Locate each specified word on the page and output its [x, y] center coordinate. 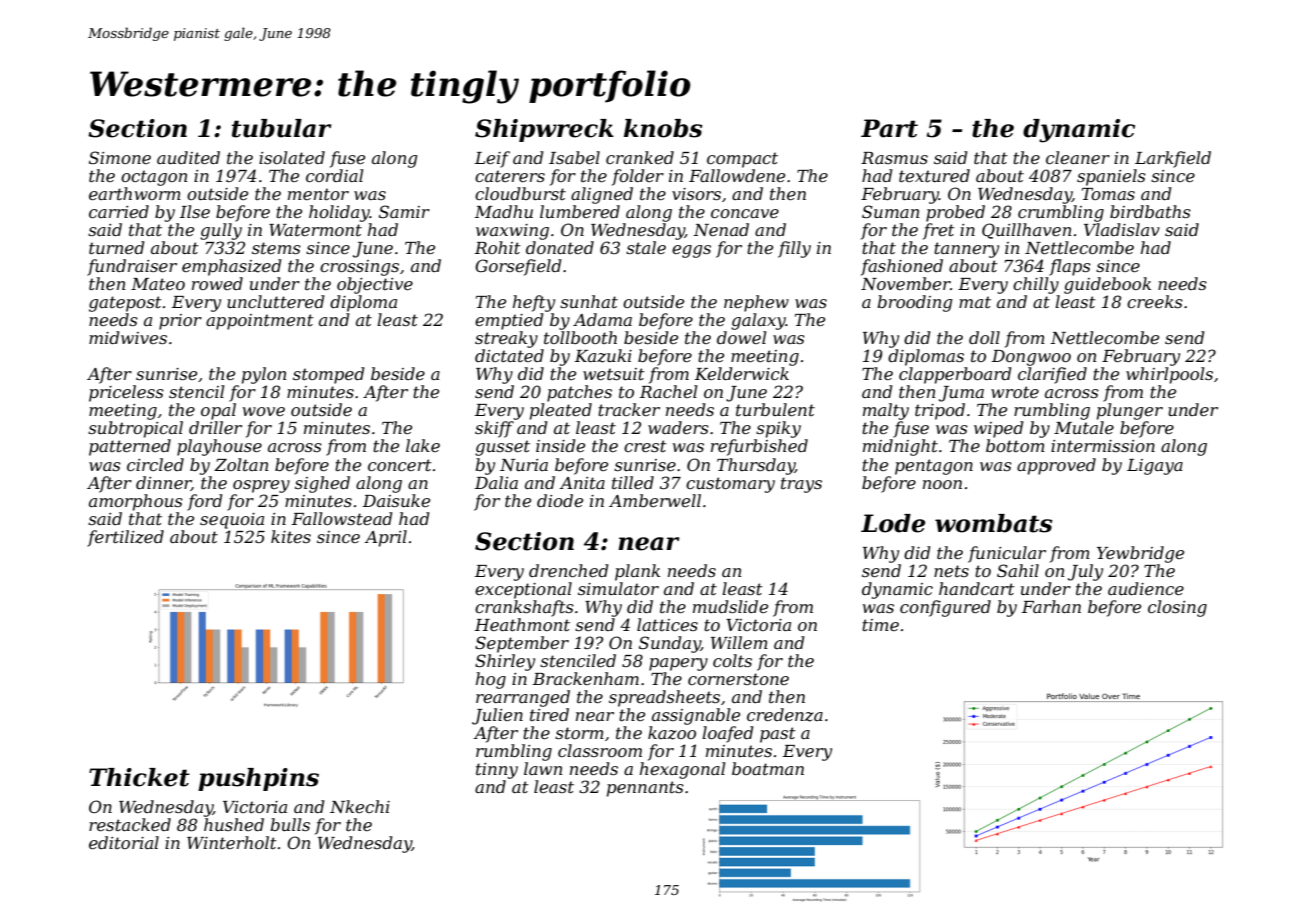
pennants [645, 789]
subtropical [135, 429]
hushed [234, 824]
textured [934, 175]
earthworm [135, 193]
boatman [768, 768]
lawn [543, 768]
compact [742, 160]
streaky [506, 339]
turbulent [775, 409]
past [778, 735]
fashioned [902, 267]
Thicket [139, 777]
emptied [509, 321]
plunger [1130, 411]
